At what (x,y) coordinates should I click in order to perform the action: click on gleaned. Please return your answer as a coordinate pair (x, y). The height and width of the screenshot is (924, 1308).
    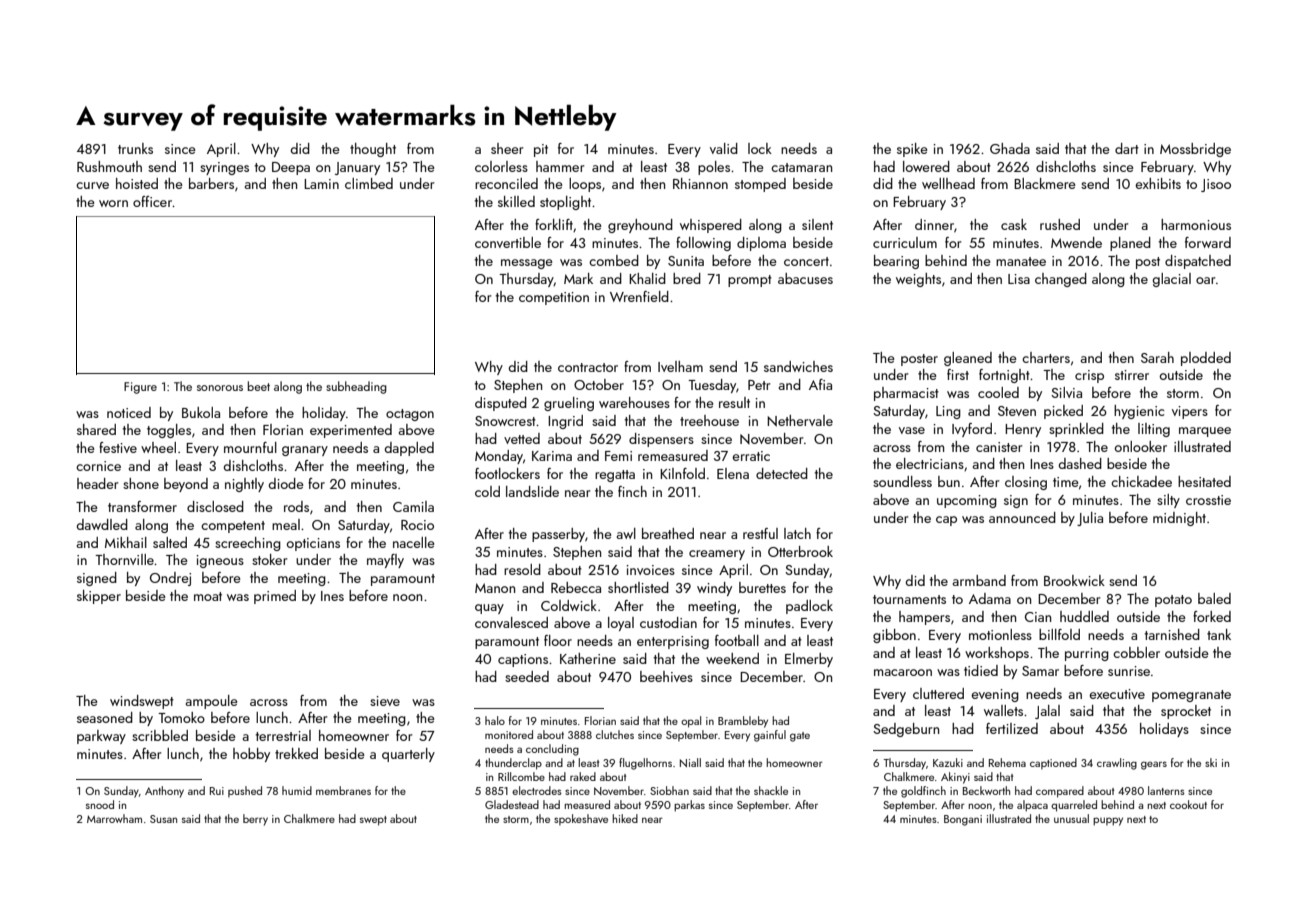
    Looking at the image, I should click on (968, 359).
